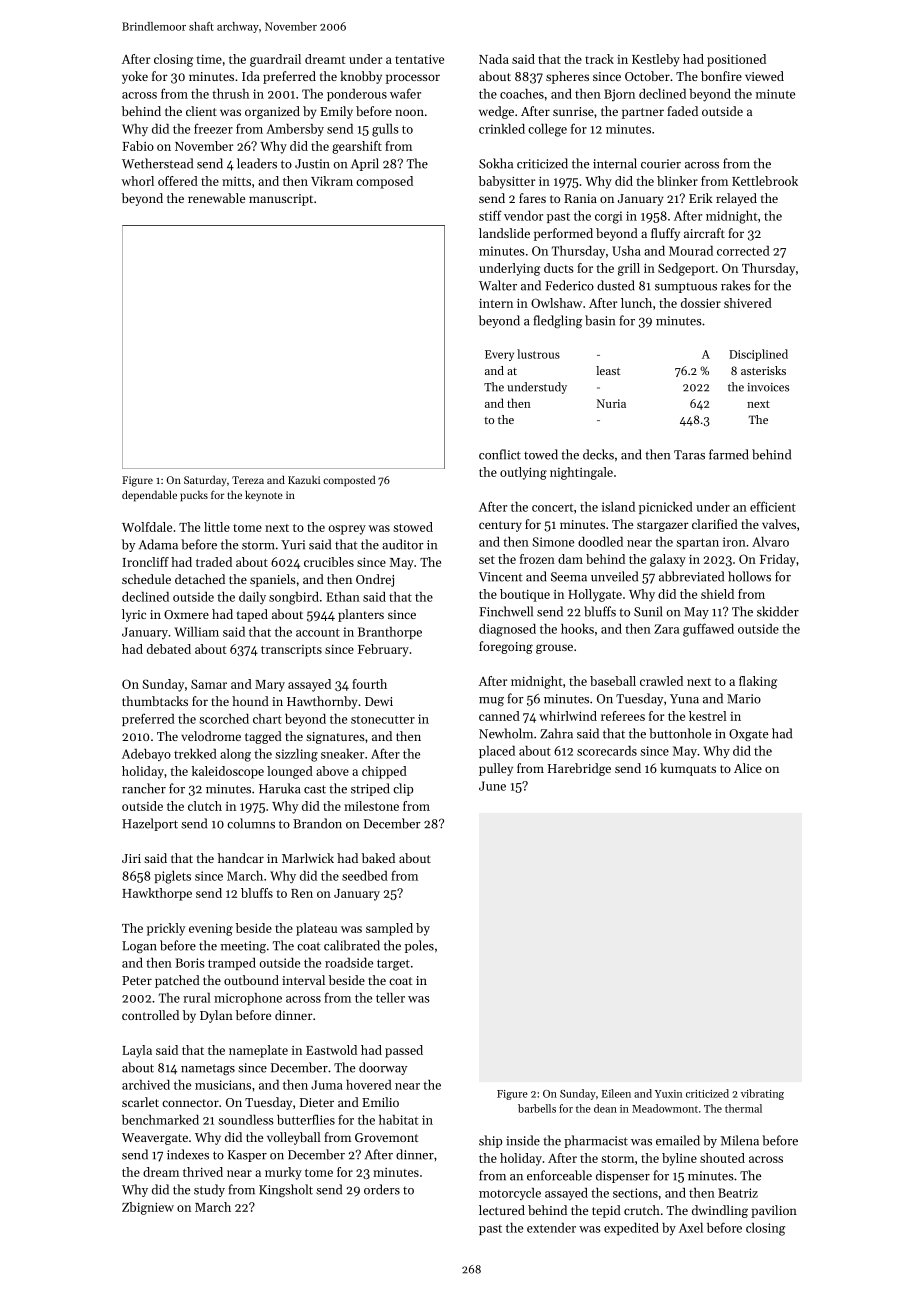 Image resolution: width=924 pixels, height=1308 pixels. What do you see at coordinates (502, 129) in the screenshot?
I see `crinkled` at bounding box center [502, 129].
